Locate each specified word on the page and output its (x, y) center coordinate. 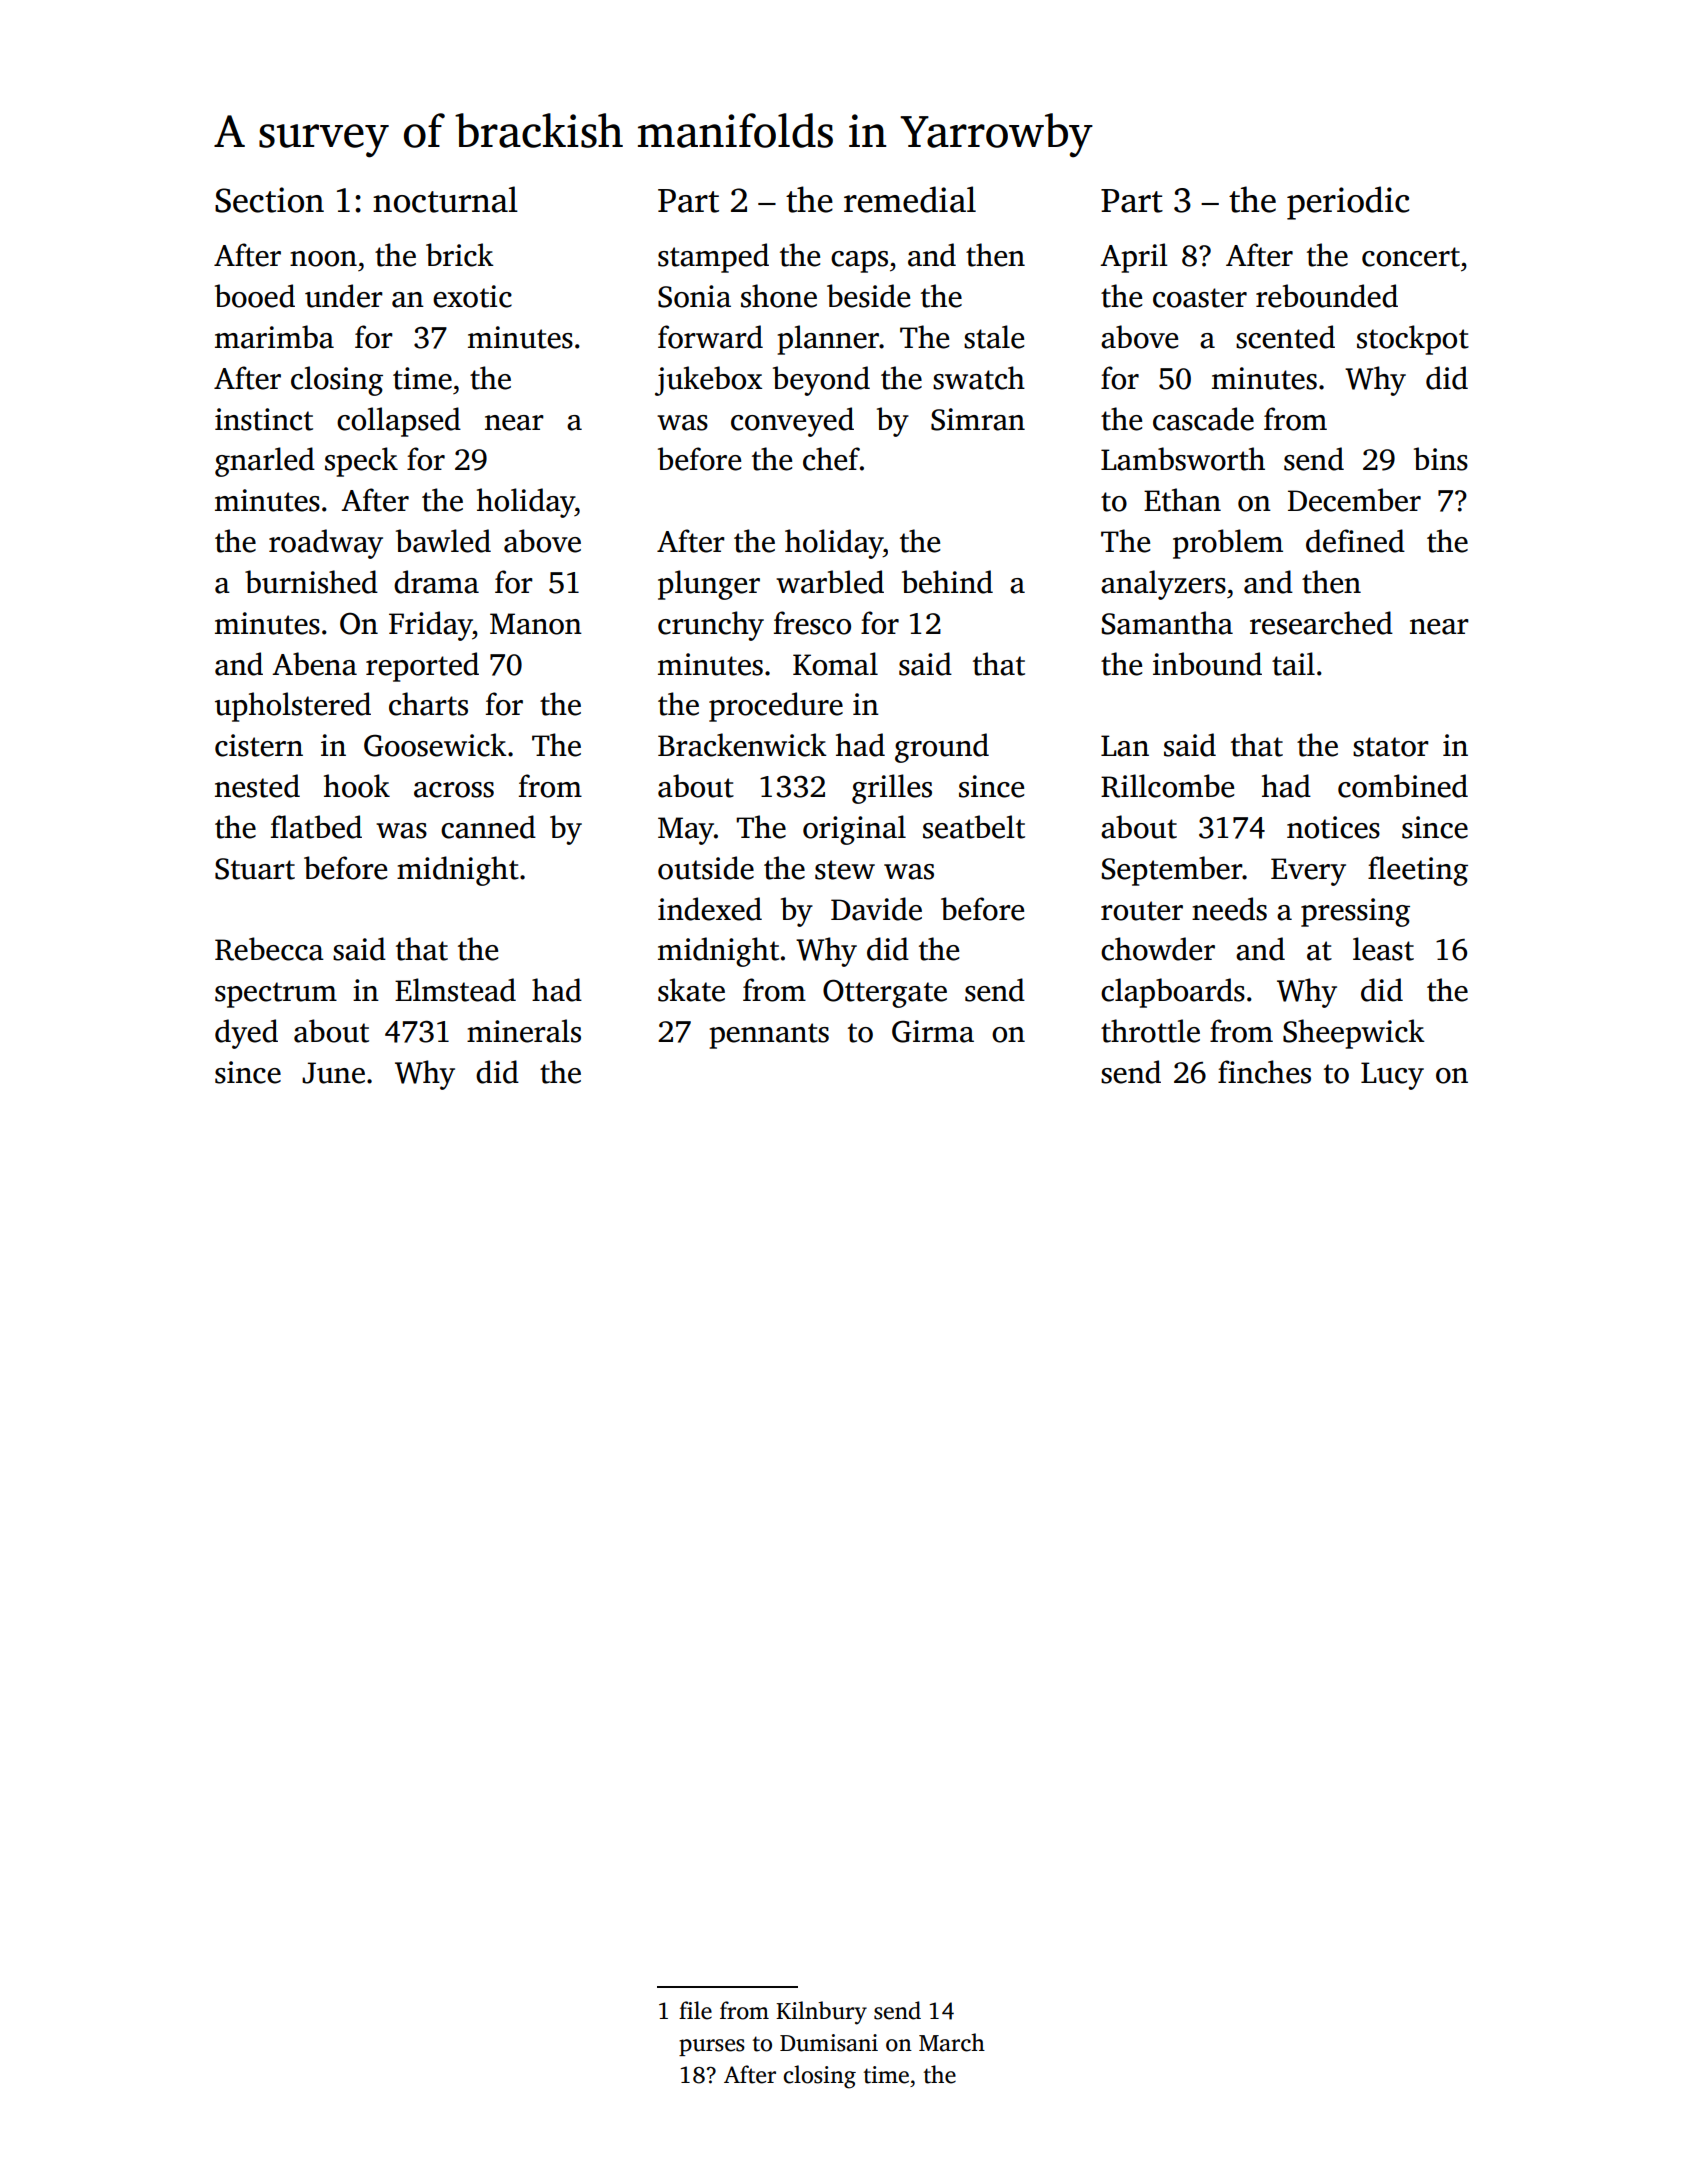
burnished (311, 582)
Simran (978, 419)
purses (712, 2047)
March (952, 2042)
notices (1333, 827)
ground (942, 748)
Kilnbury (821, 2013)
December (1354, 500)
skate (691, 990)
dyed (246, 1034)
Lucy (1392, 1076)
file (695, 2010)
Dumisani (829, 2043)
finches (1264, 1072)
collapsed (399, 422)
